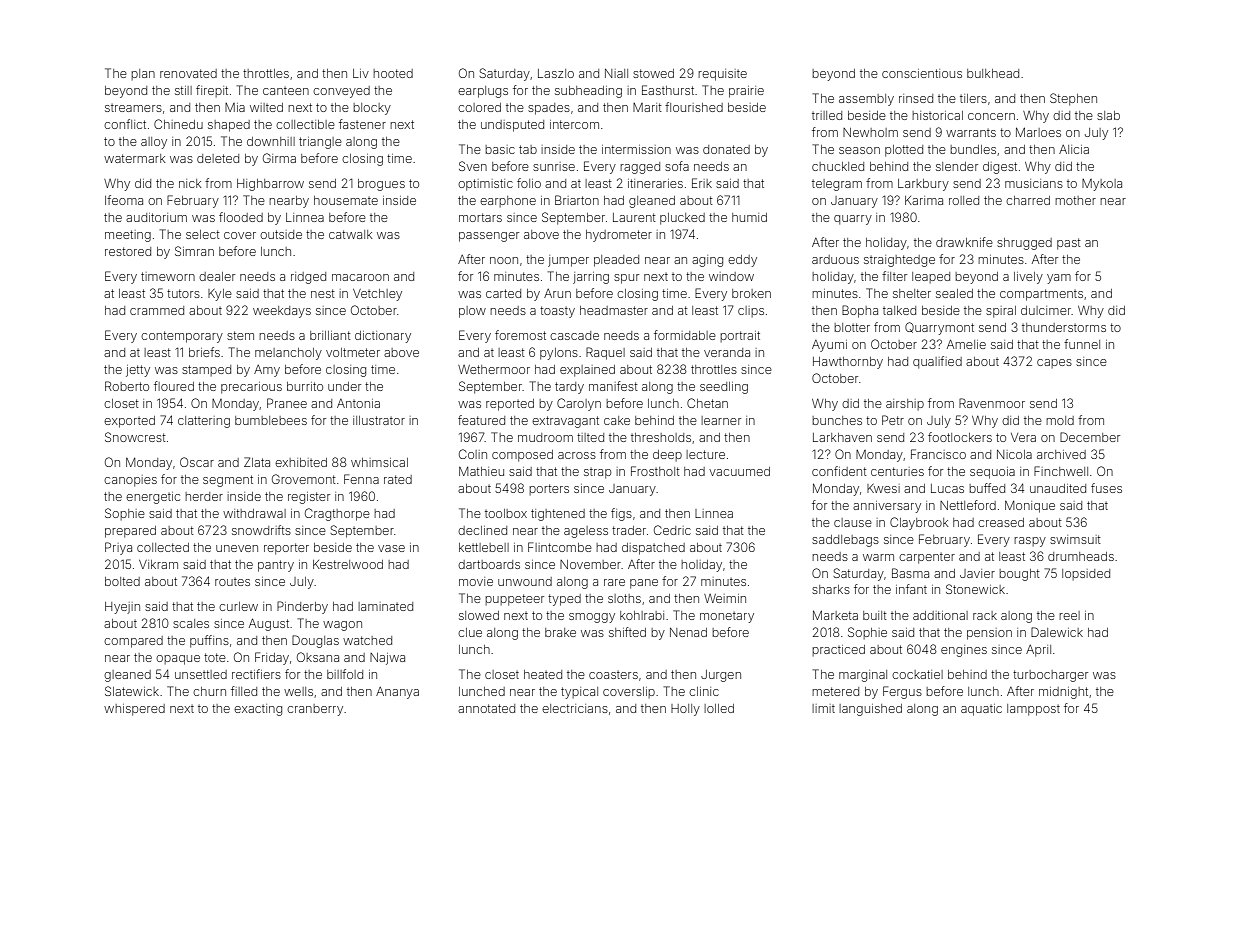 This page has height=952, width=1233. I want to click on airship, so click(905, 404).
